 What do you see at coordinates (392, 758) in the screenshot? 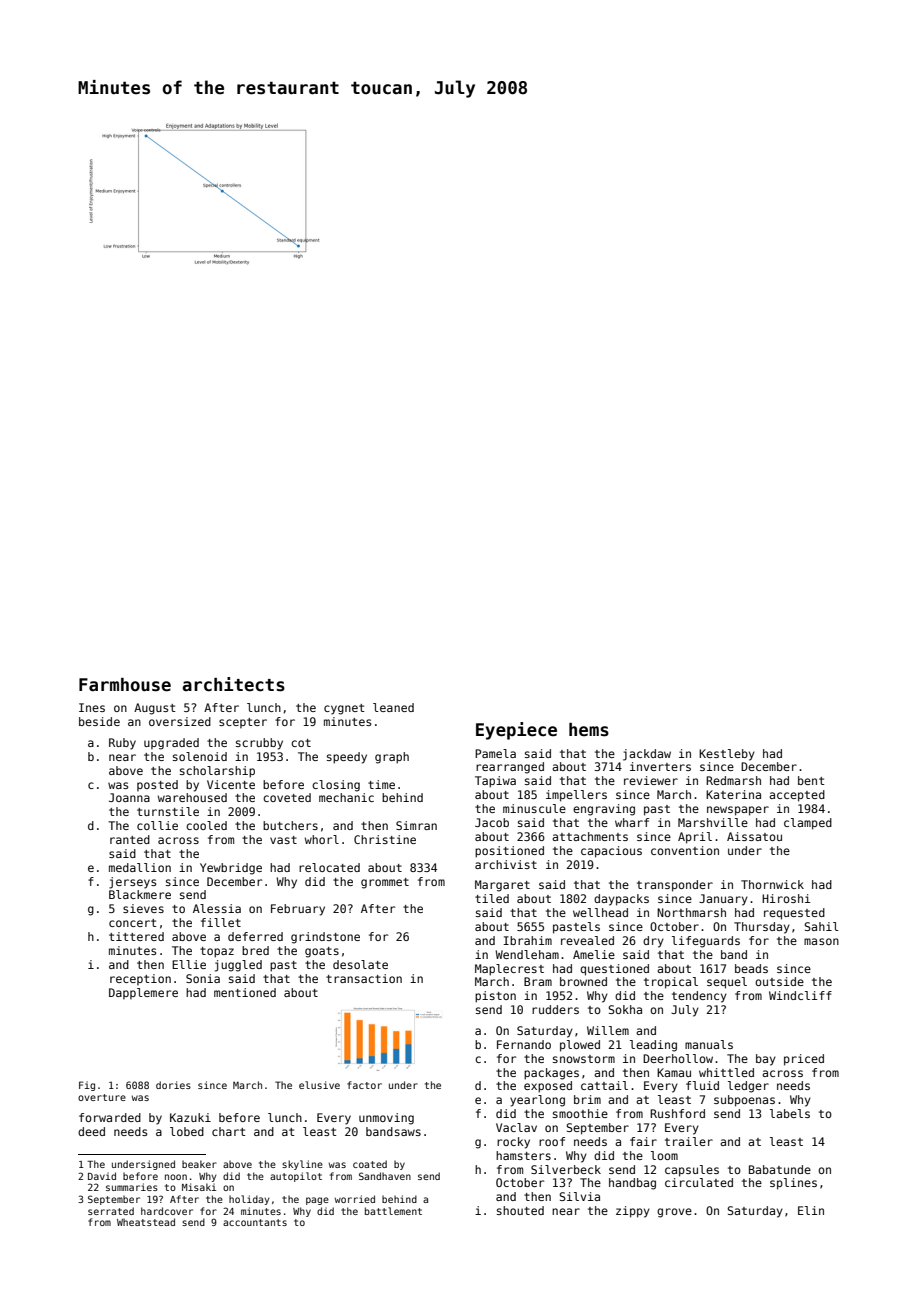
I see `graph` at bounding box center [392, 758].
